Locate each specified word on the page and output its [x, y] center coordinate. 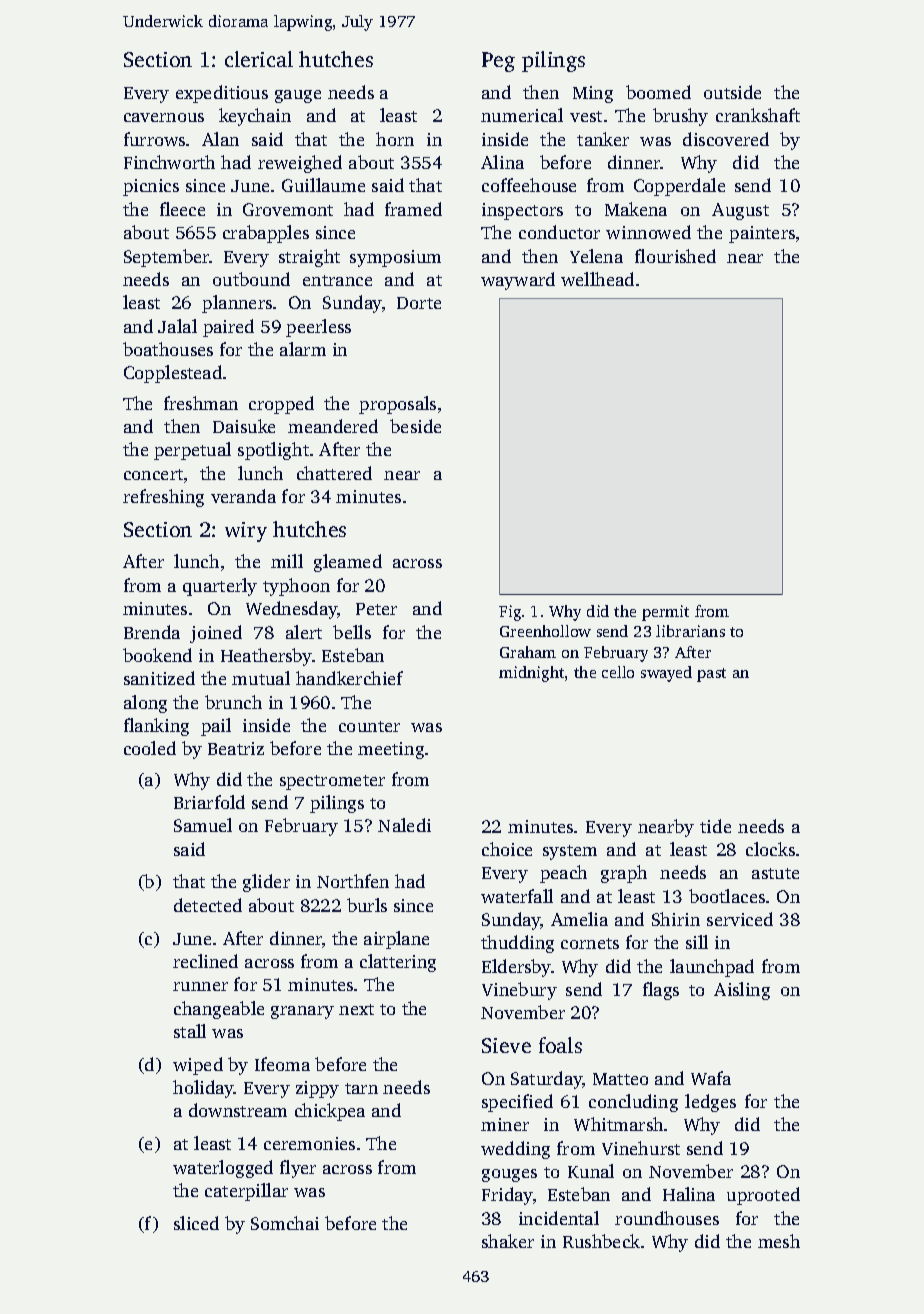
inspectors [522, 211]
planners [237, 304]
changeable [219, 1010]
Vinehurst [641, 1148]
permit [665, 613]
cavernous [164, 117]
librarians [690, 631]
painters [762, 234]
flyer [298, 1169]
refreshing [163, 498]
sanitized [159, 678]
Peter [376, 609]
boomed [658, 92]
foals [560, 1045]
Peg [498, 62]
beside [415, 426]
